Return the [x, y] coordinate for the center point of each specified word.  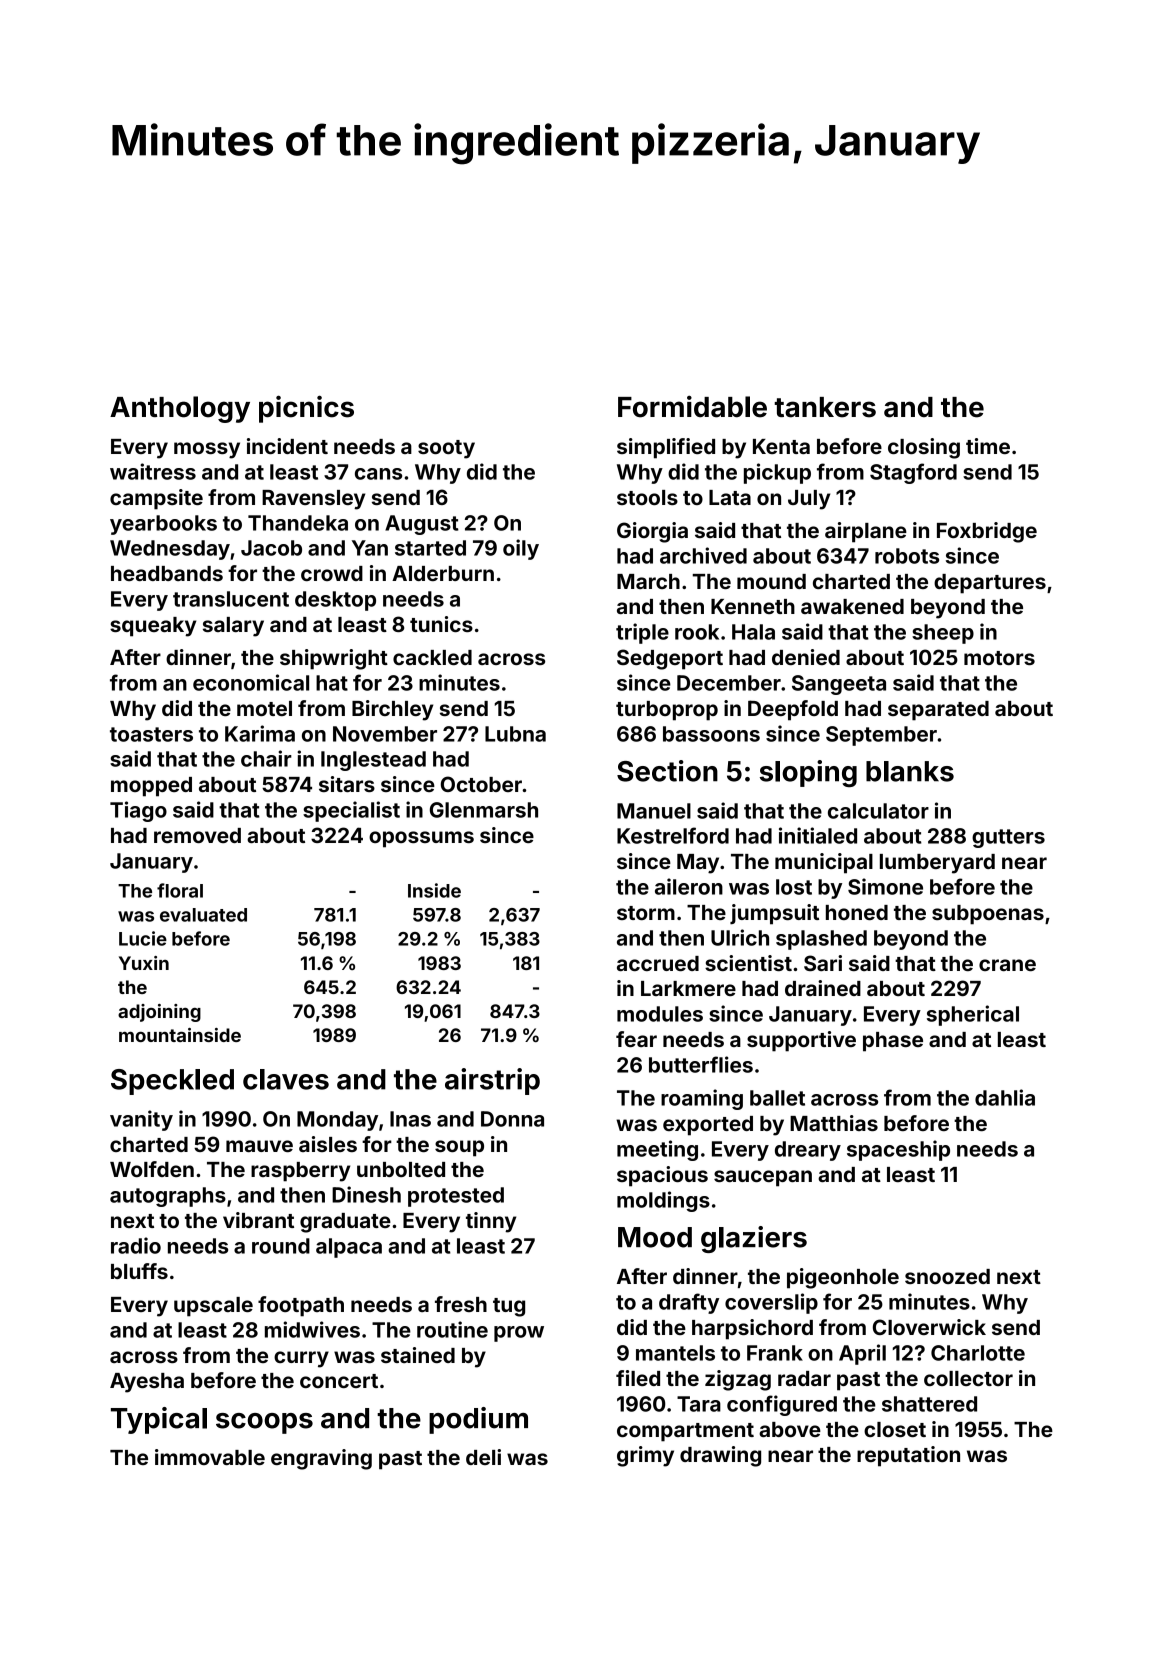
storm [646, 913]
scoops [264, 1423]
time [988, 446]
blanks [910, 771]
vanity [141, 1120]
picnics [306, 409]
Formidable [692, 406]
